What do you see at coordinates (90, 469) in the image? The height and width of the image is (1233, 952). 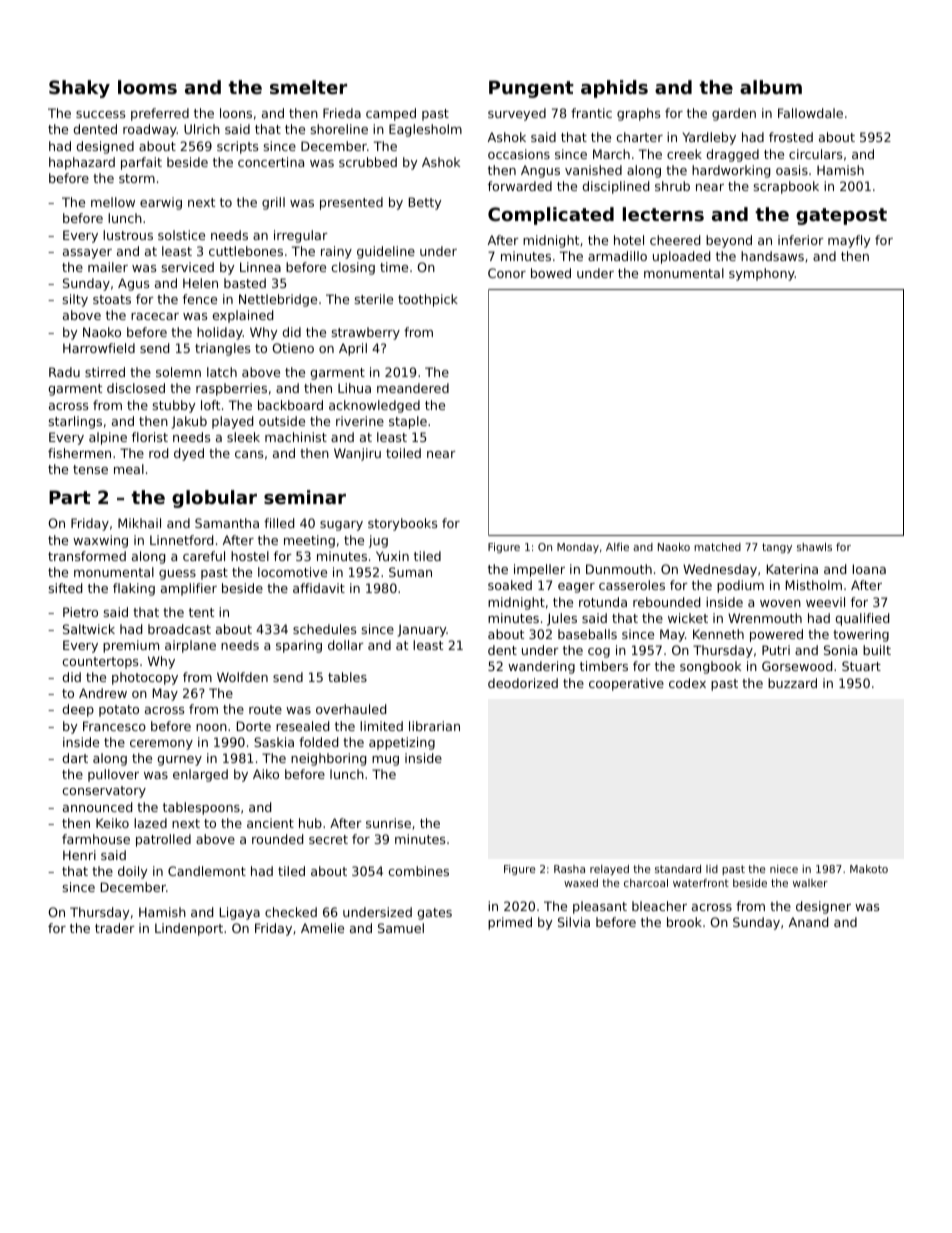 I see `tense` at bounding box center [90, 469].
